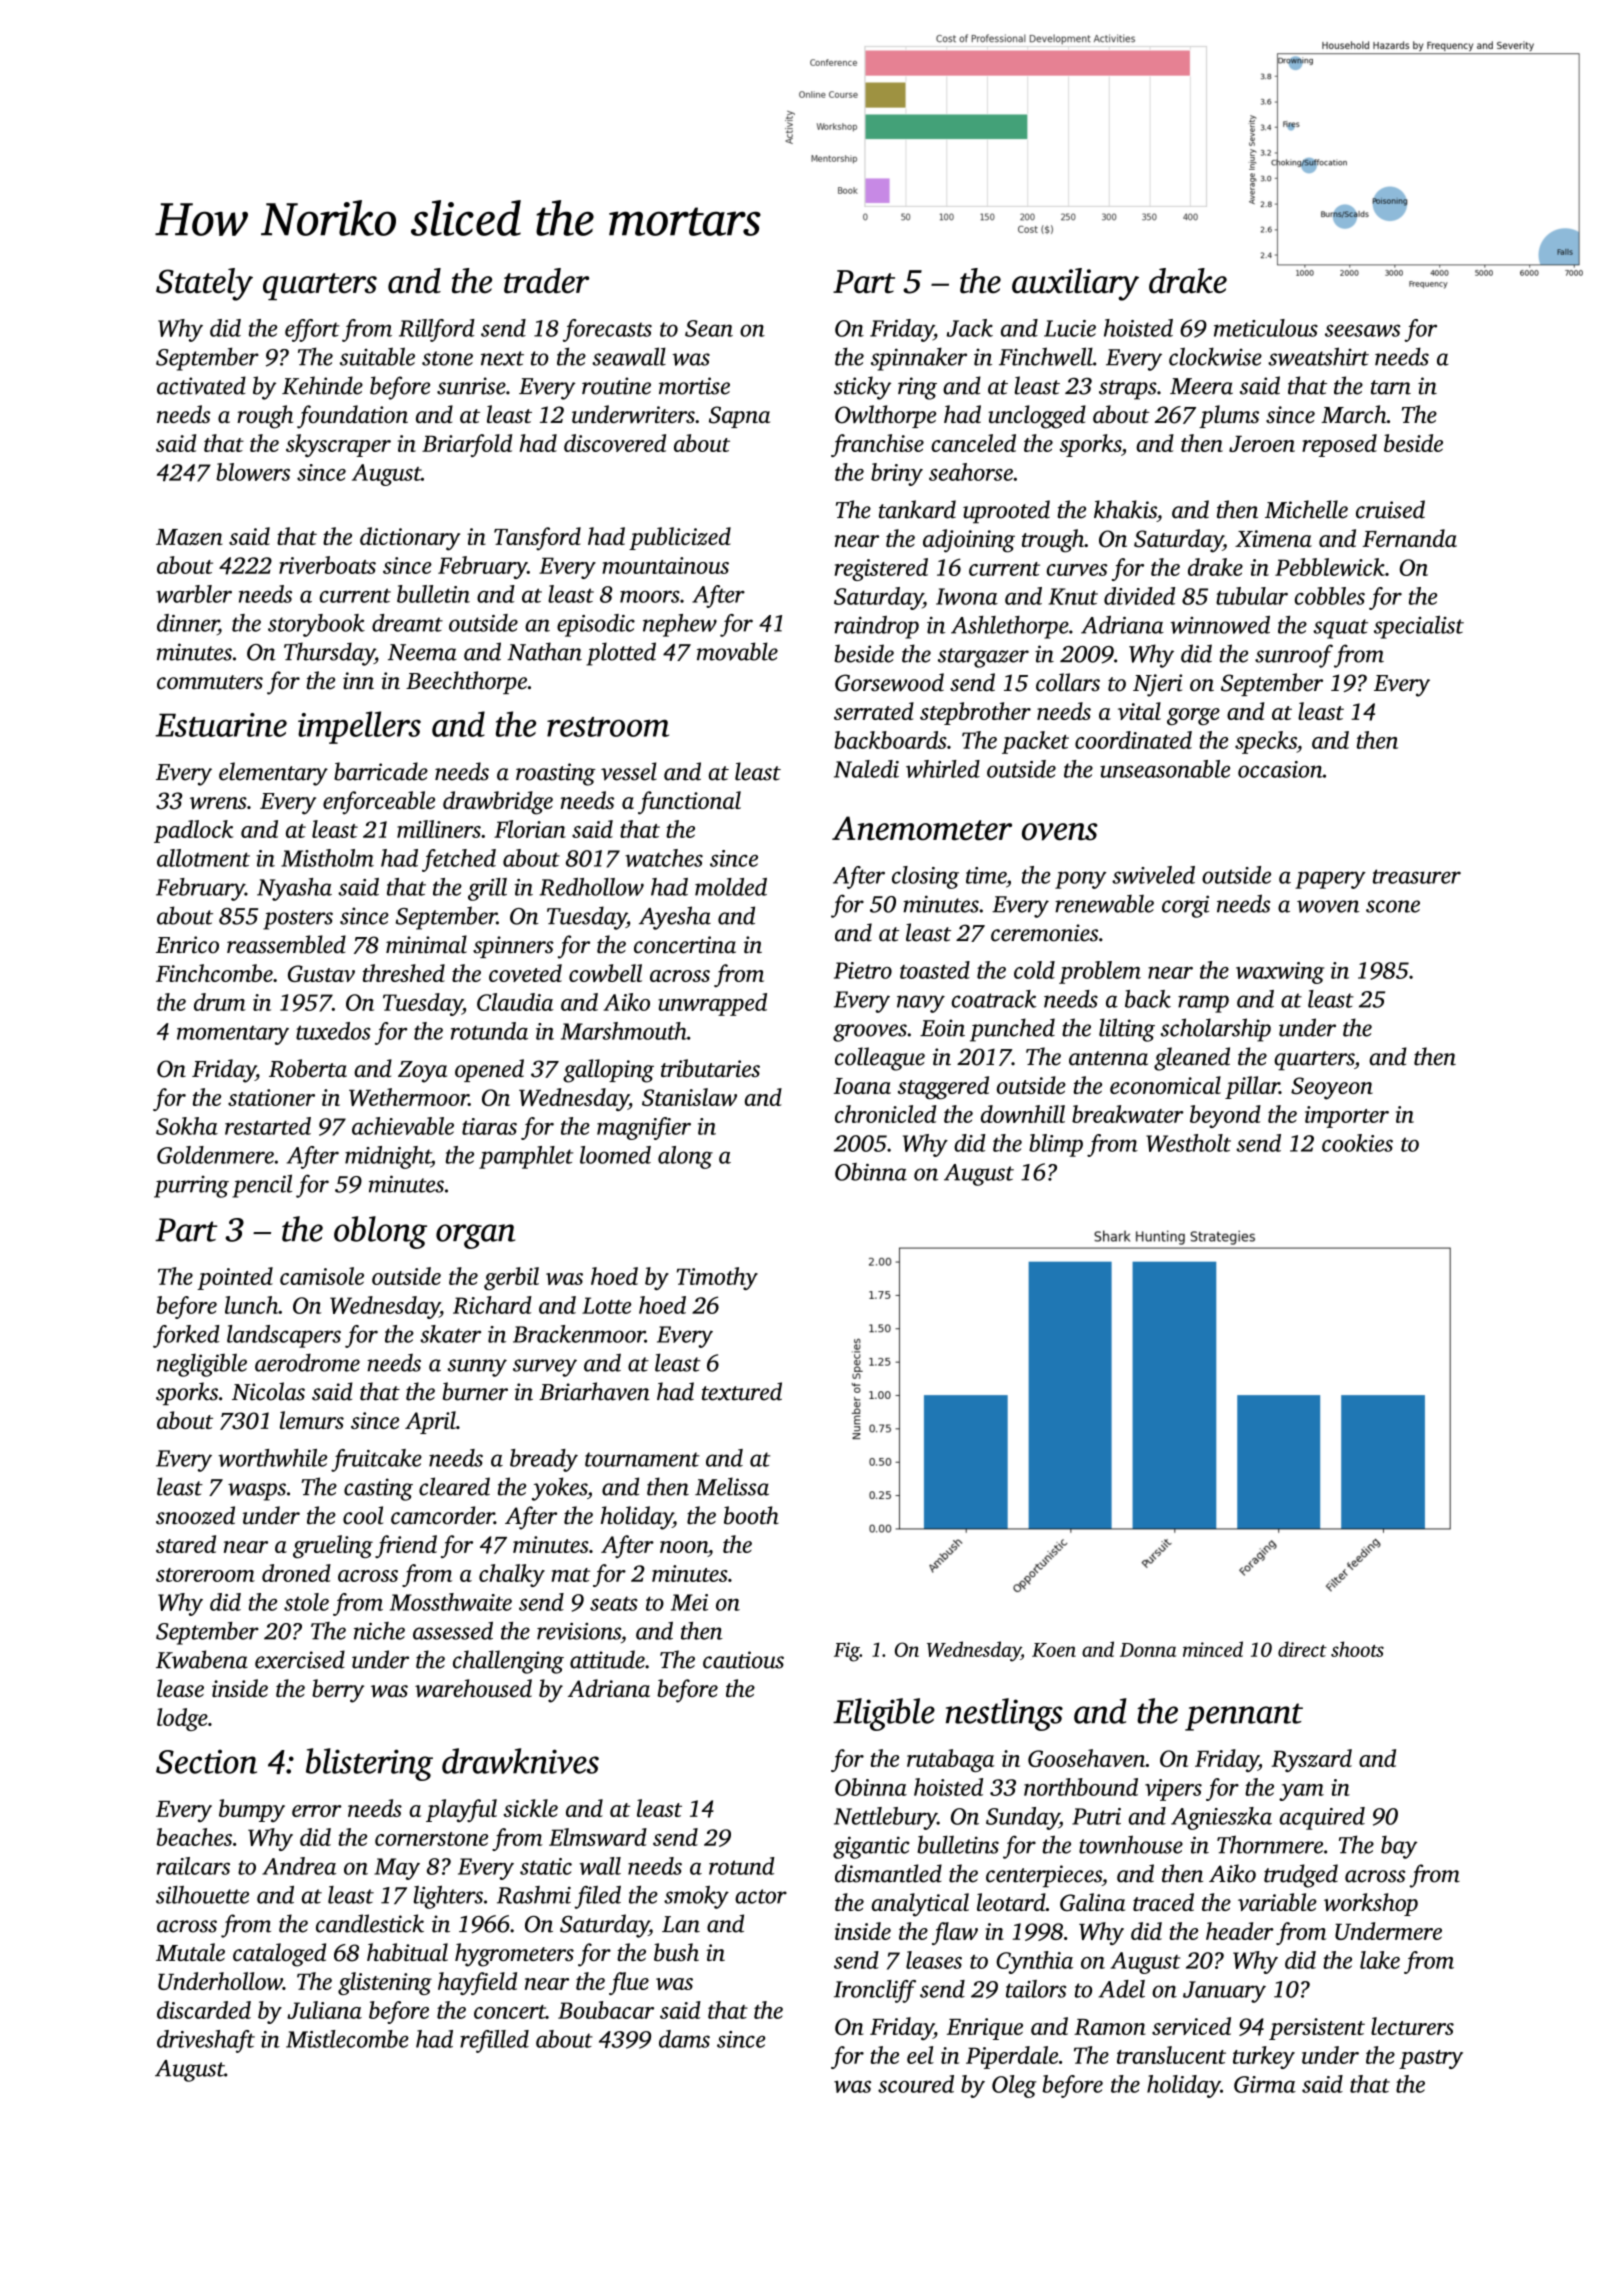 Image resolution: width=1620 pixels, height=2292 pixels. Describe the element at coordinates (916, 2084) in the image. I see `scoured` at that location.
